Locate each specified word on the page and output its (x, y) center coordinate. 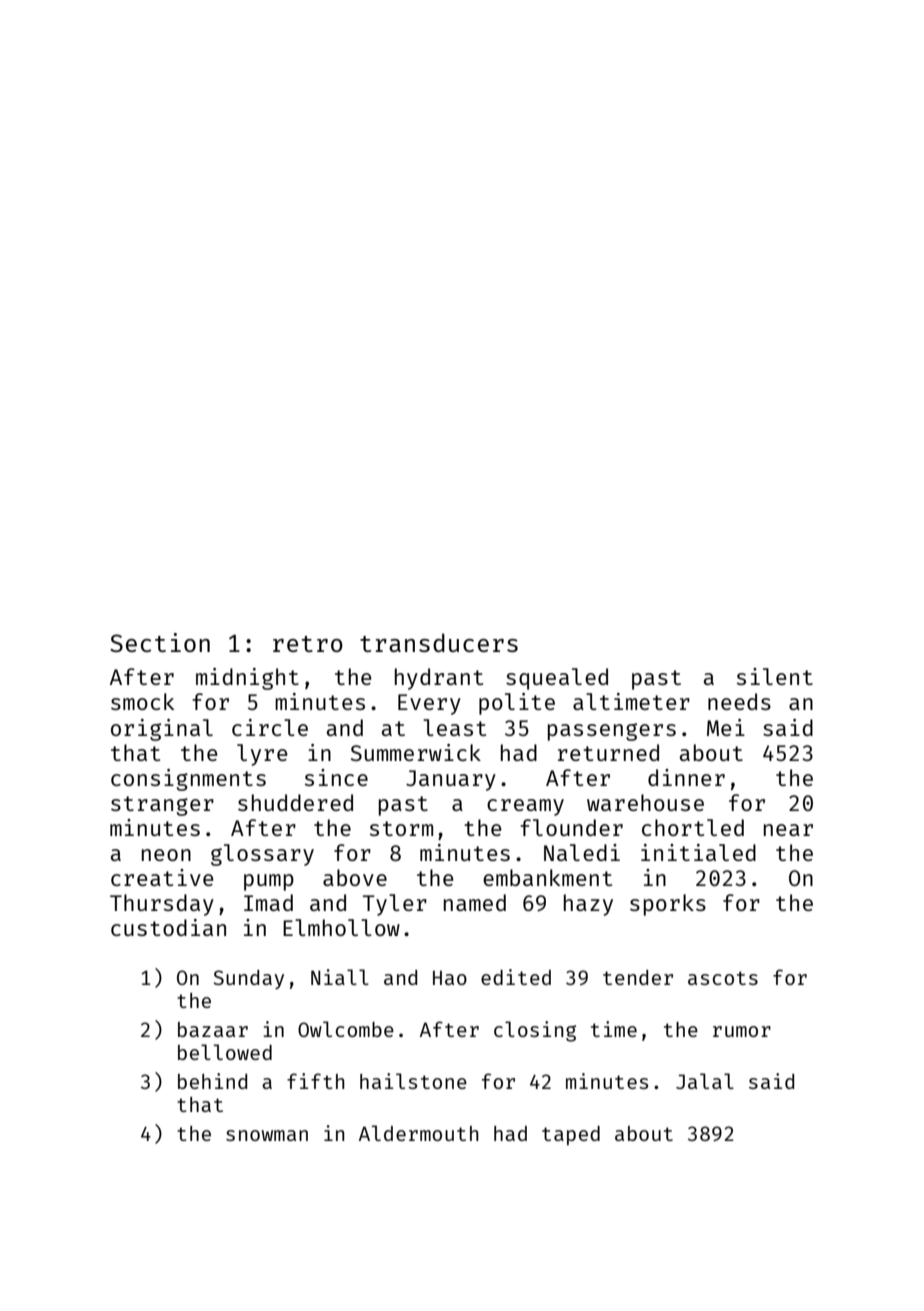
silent (775, 676)
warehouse (645, 802)
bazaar (213, 1029)
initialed (698, 852)
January (451, 780)
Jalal (705, 1081)
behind (212, 1081)
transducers (439, 642)
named (475, 902)
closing (535, 1031)
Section (160, 642)
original (162, 730)
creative (162, 877)
